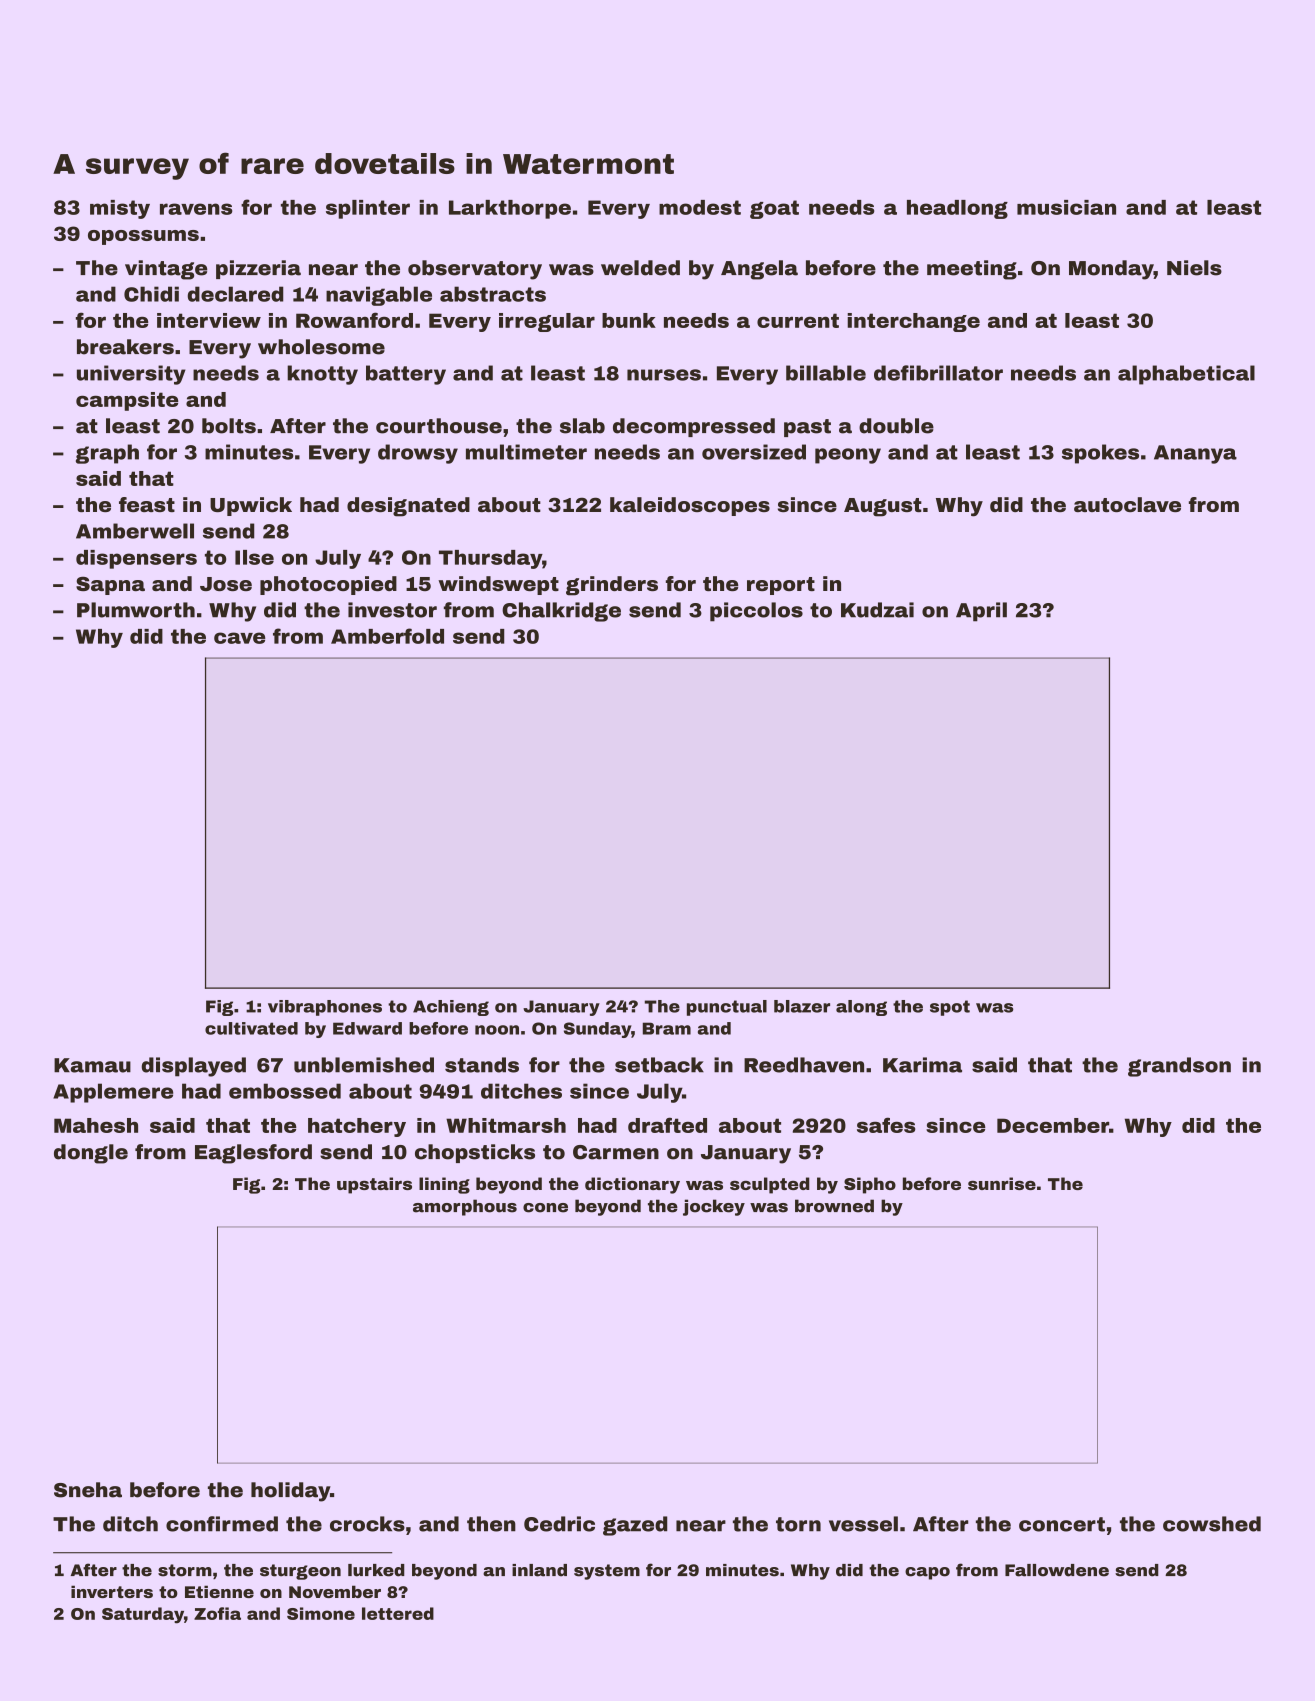 Image resolution: width=1315 pixels, height=1701 pixels. I want to click on multimeter, so click(526, 452).
